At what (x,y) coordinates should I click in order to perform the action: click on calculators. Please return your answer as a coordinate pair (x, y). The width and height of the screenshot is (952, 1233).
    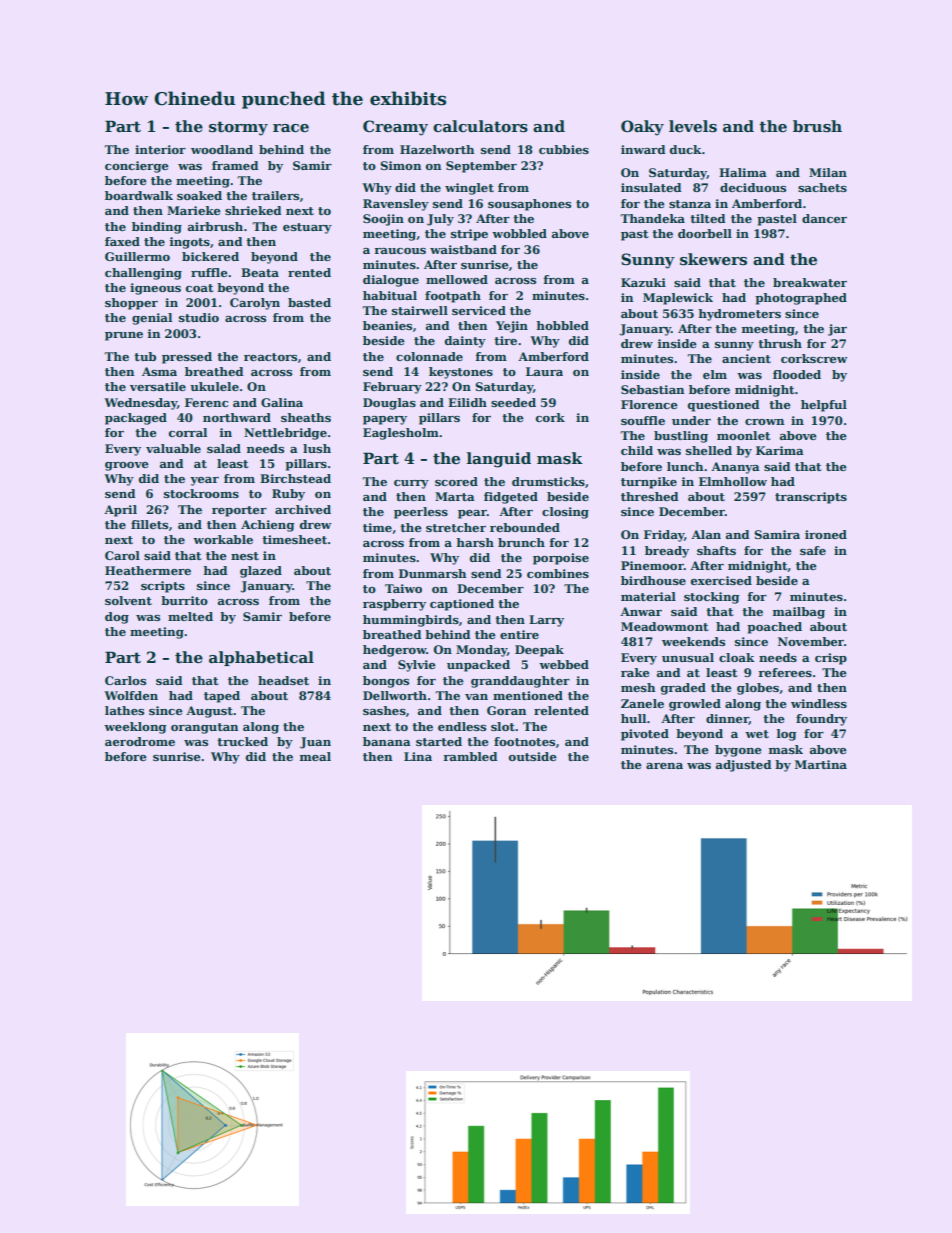
    Looking at the image, I should click on (480, 126).
